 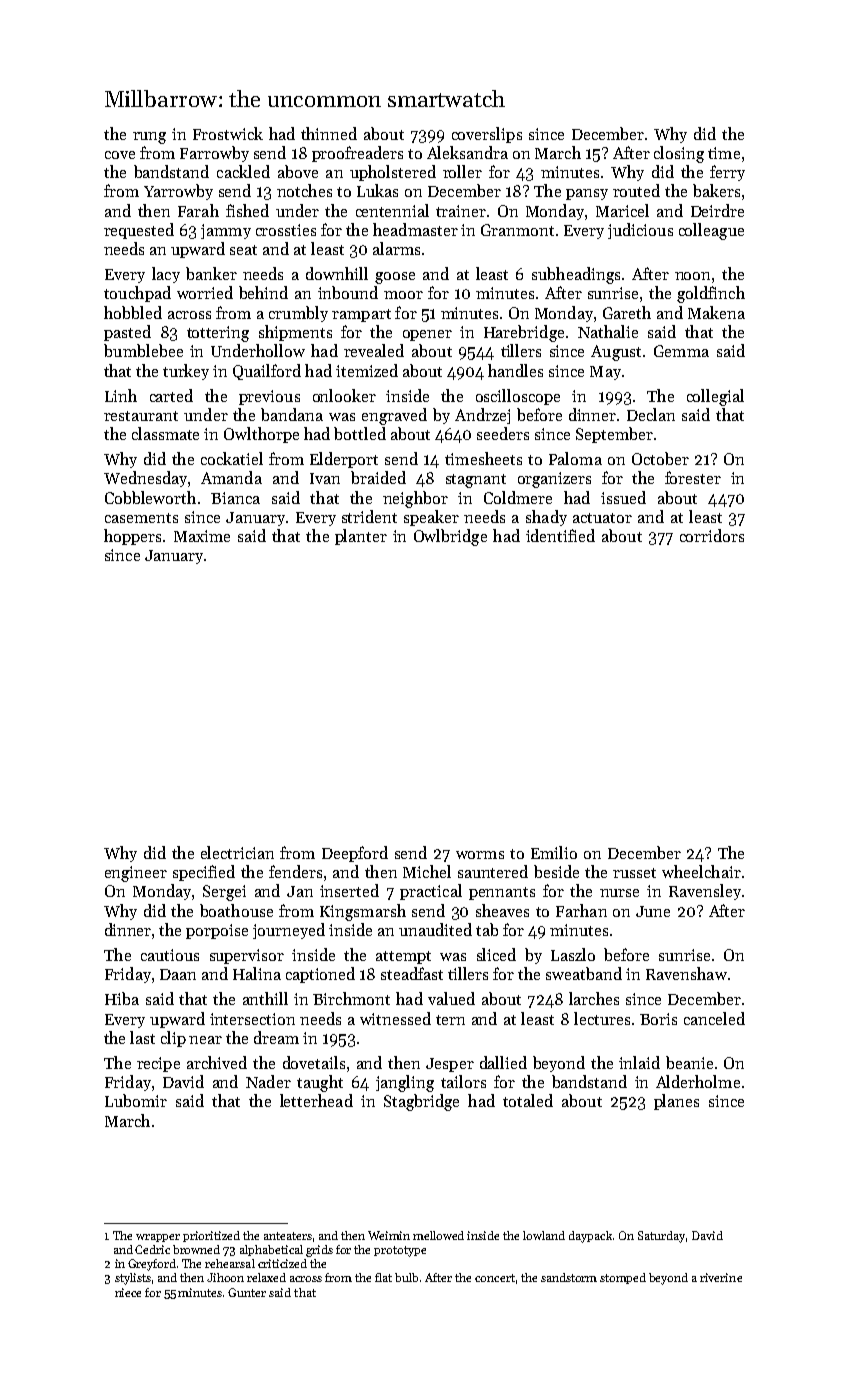 I want to click on Alderholme, so click(x=698, y=1081).
